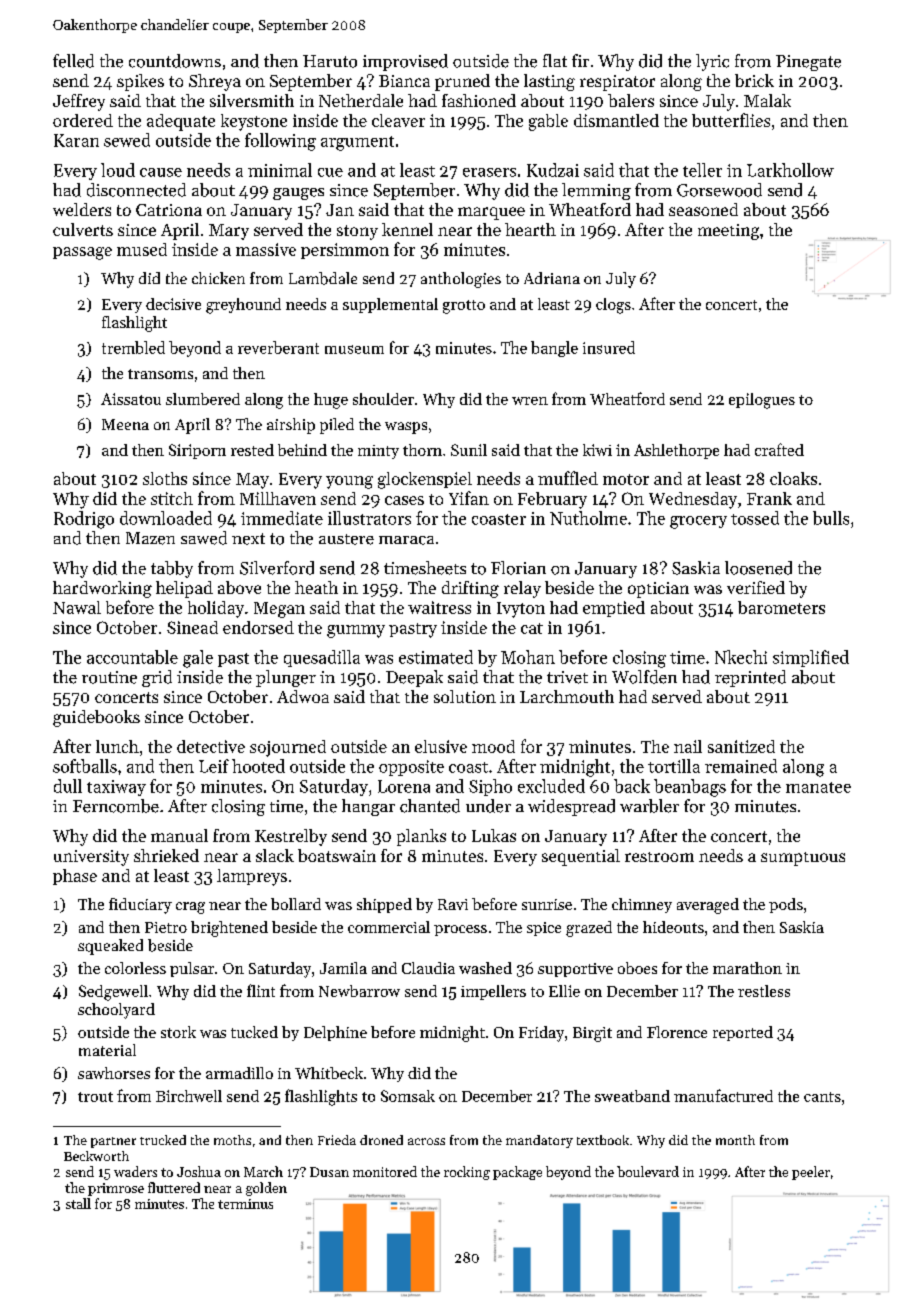 The width and height of the document is (908, 1316). Describe the element at coordinates (808, 63) in the document. I see `Pinegate` at that location.
